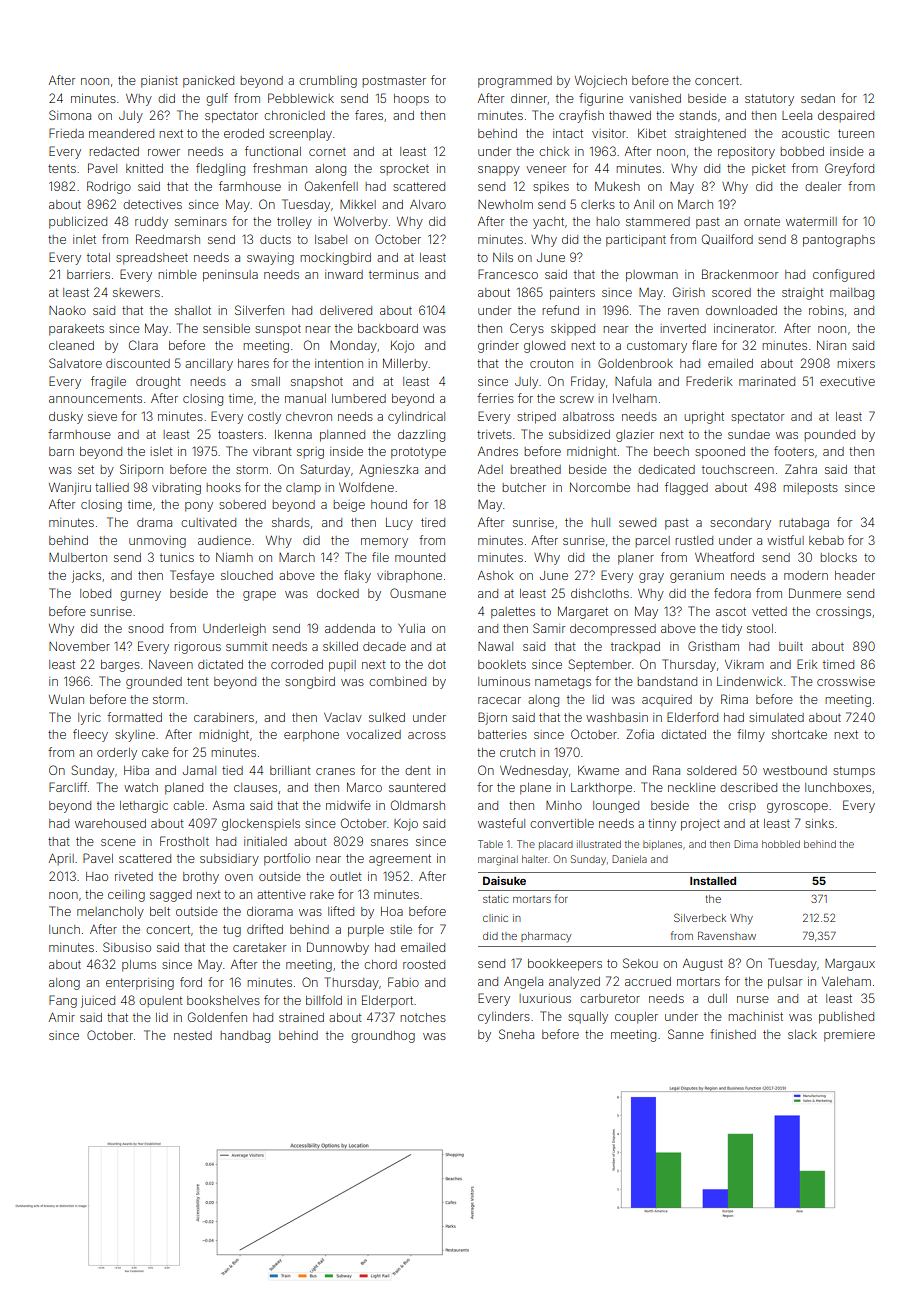 This page has width=924, height=1308. What do you see at coordinates (240, 434) in the page?
I see `toasters` at bounding box center [240, 434].
